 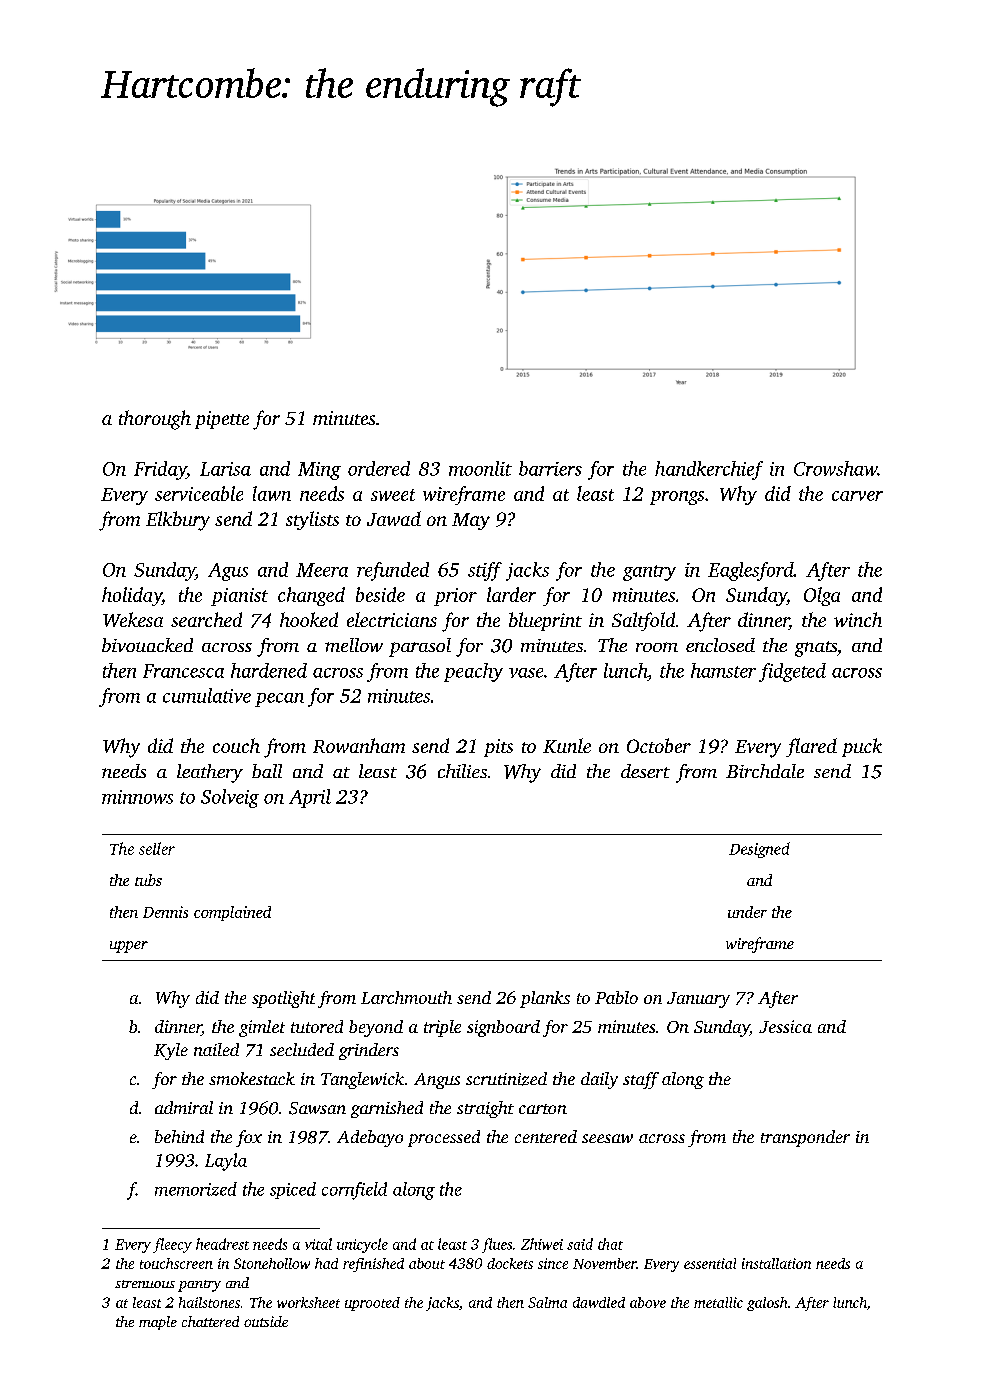 What do you see at coordinates (785, 1026) in the page?
I see `Jessica` at bounding box center [785, 1026].
